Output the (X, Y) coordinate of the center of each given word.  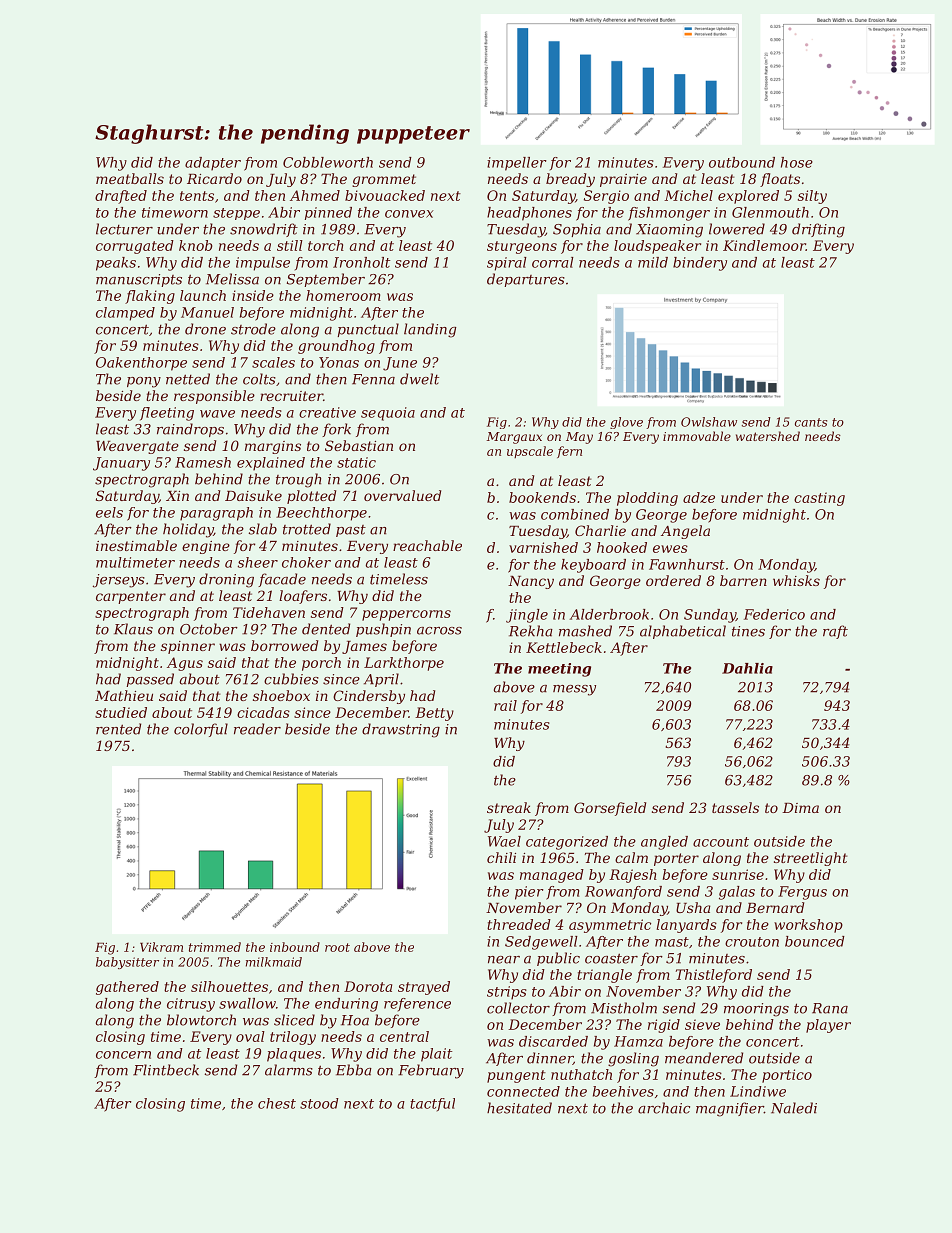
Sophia (577, 230)
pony (144, 382)
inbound (295, 947)
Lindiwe (758, 1091)
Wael (504, 841)
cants (811, 422)
